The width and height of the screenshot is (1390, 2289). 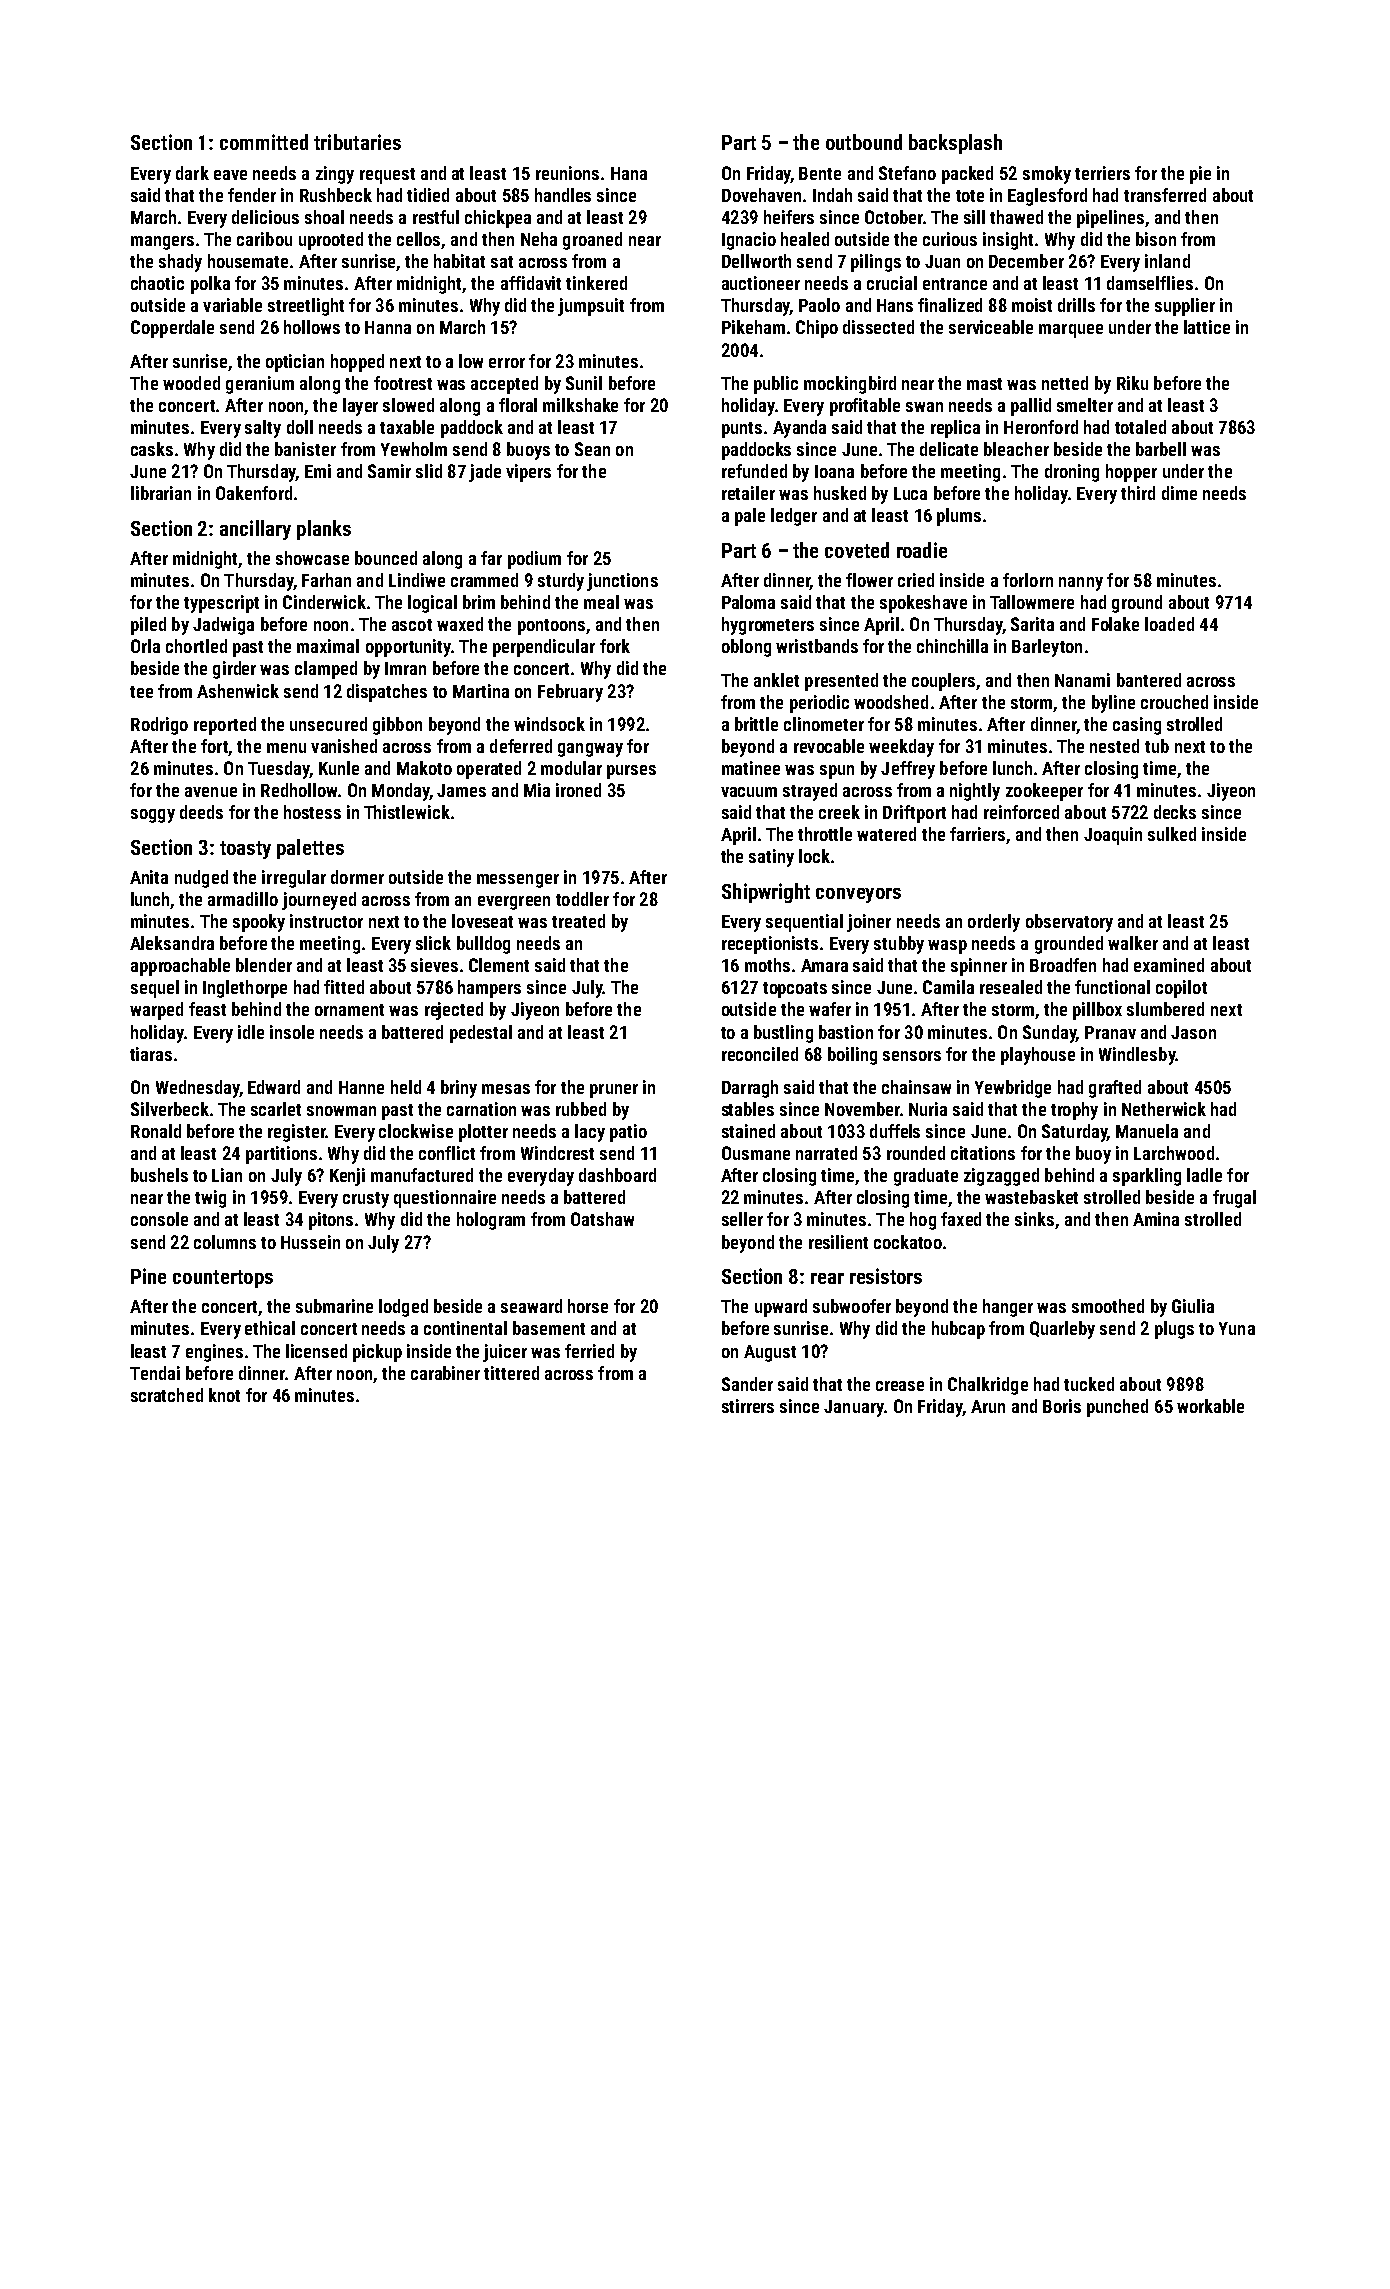 What do you see at coordinates (1115, 624) in the screenshot?
I see `Folake` at bounding box center [1115, 624].
